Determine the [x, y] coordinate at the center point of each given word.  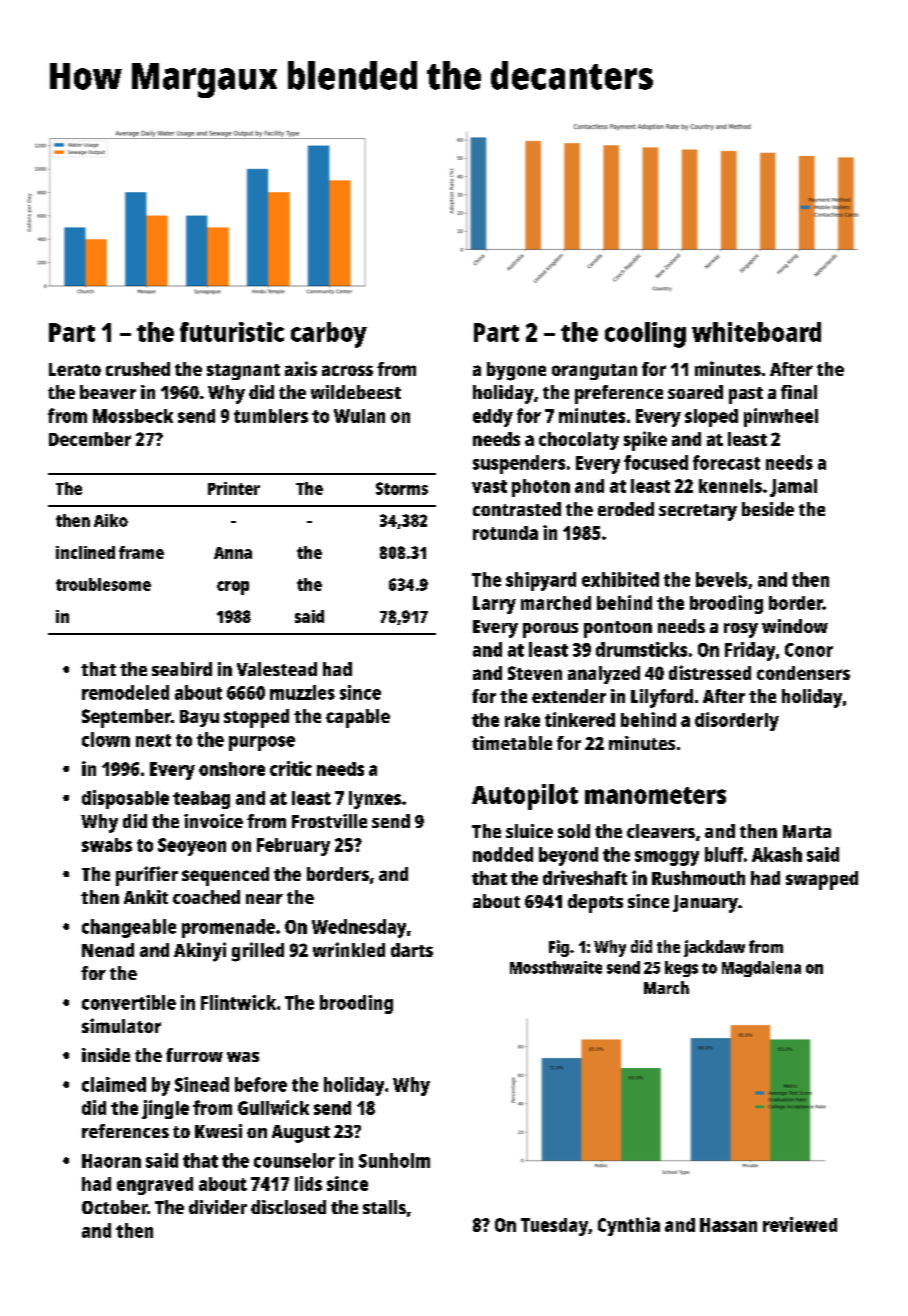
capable [358, 718]
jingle [165, 1109]
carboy [329, 335]
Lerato [75, 369]
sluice [529, 831]
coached [206, 897]
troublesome [103, 584]
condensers [803, 673]
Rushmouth [698, 878]
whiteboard [756, 332]
